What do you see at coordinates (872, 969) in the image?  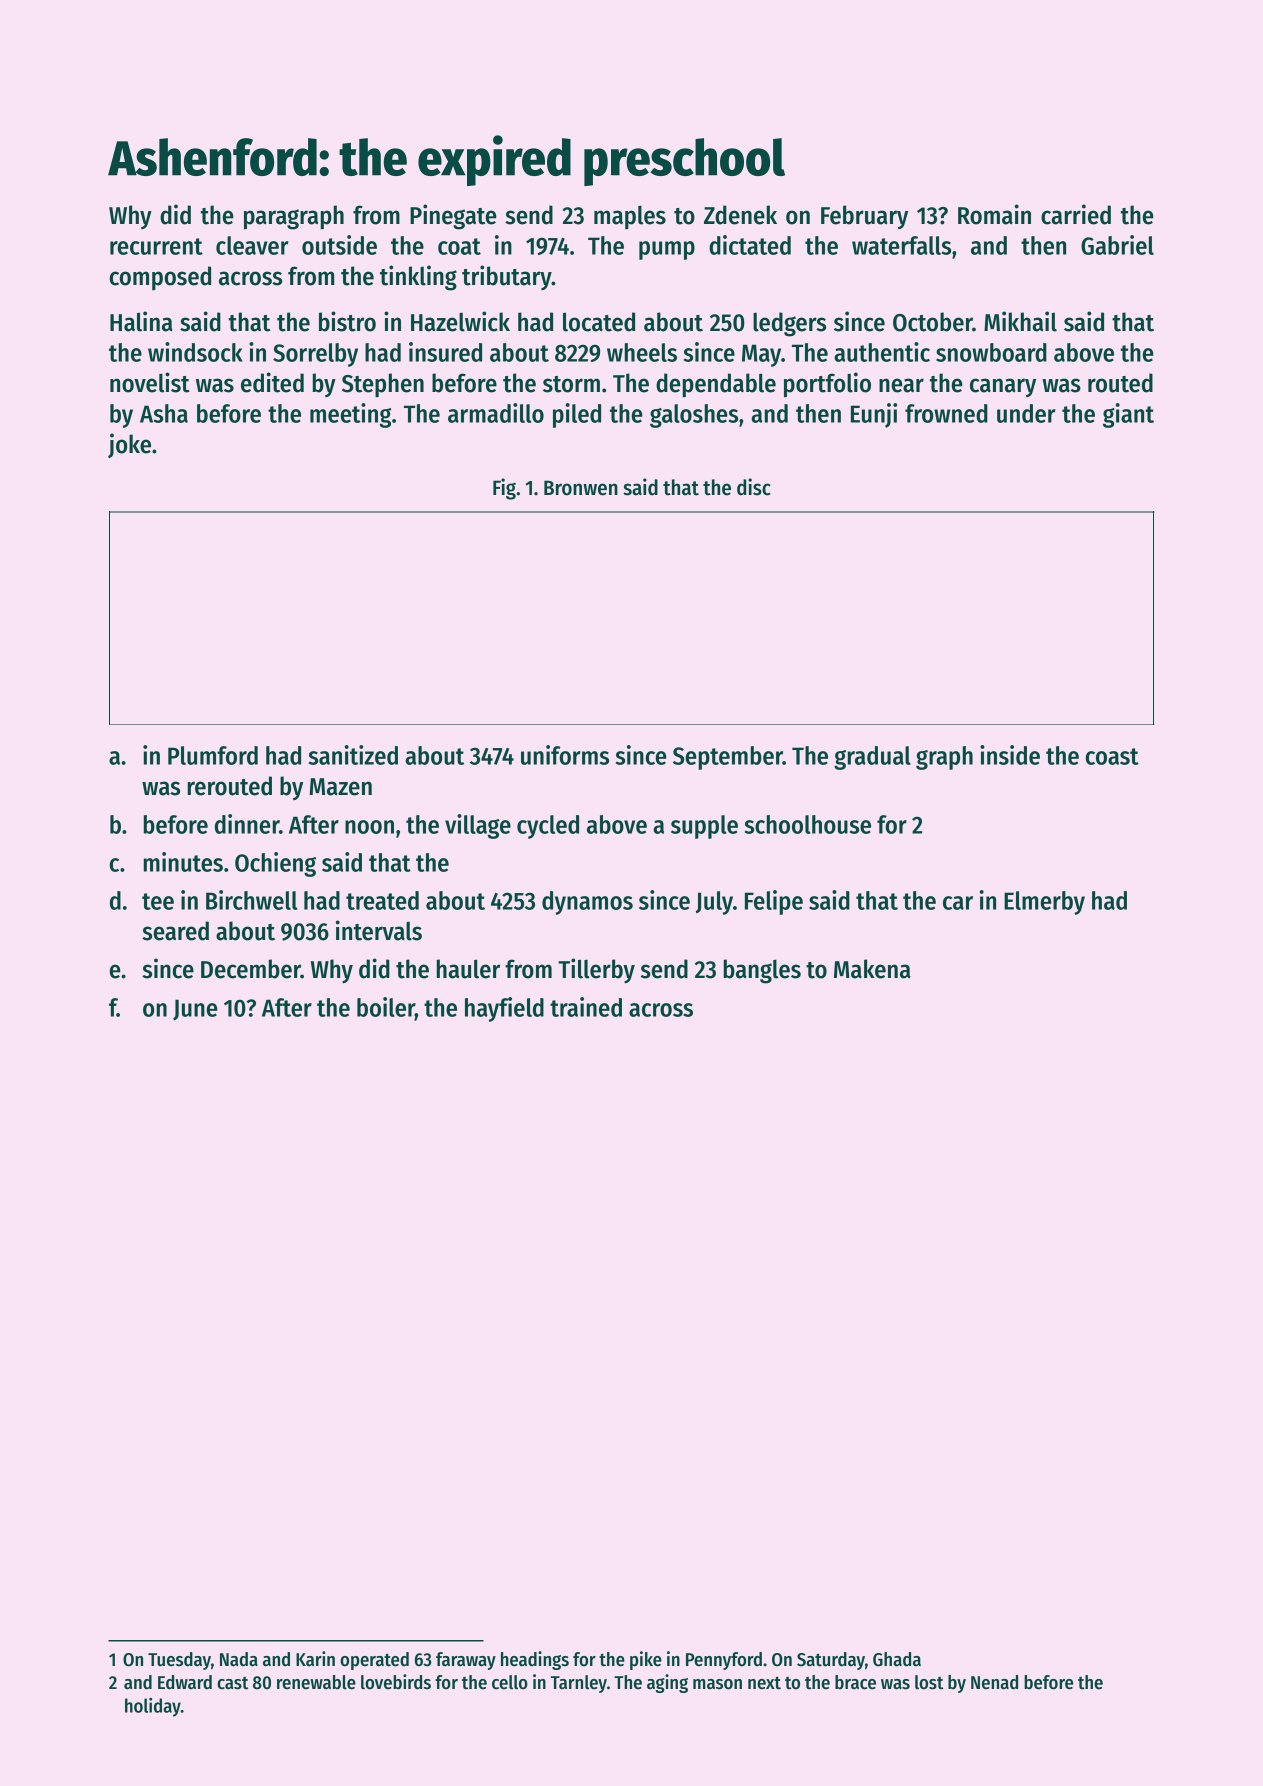 I see `Makena` at bounding box center [872, 969].
